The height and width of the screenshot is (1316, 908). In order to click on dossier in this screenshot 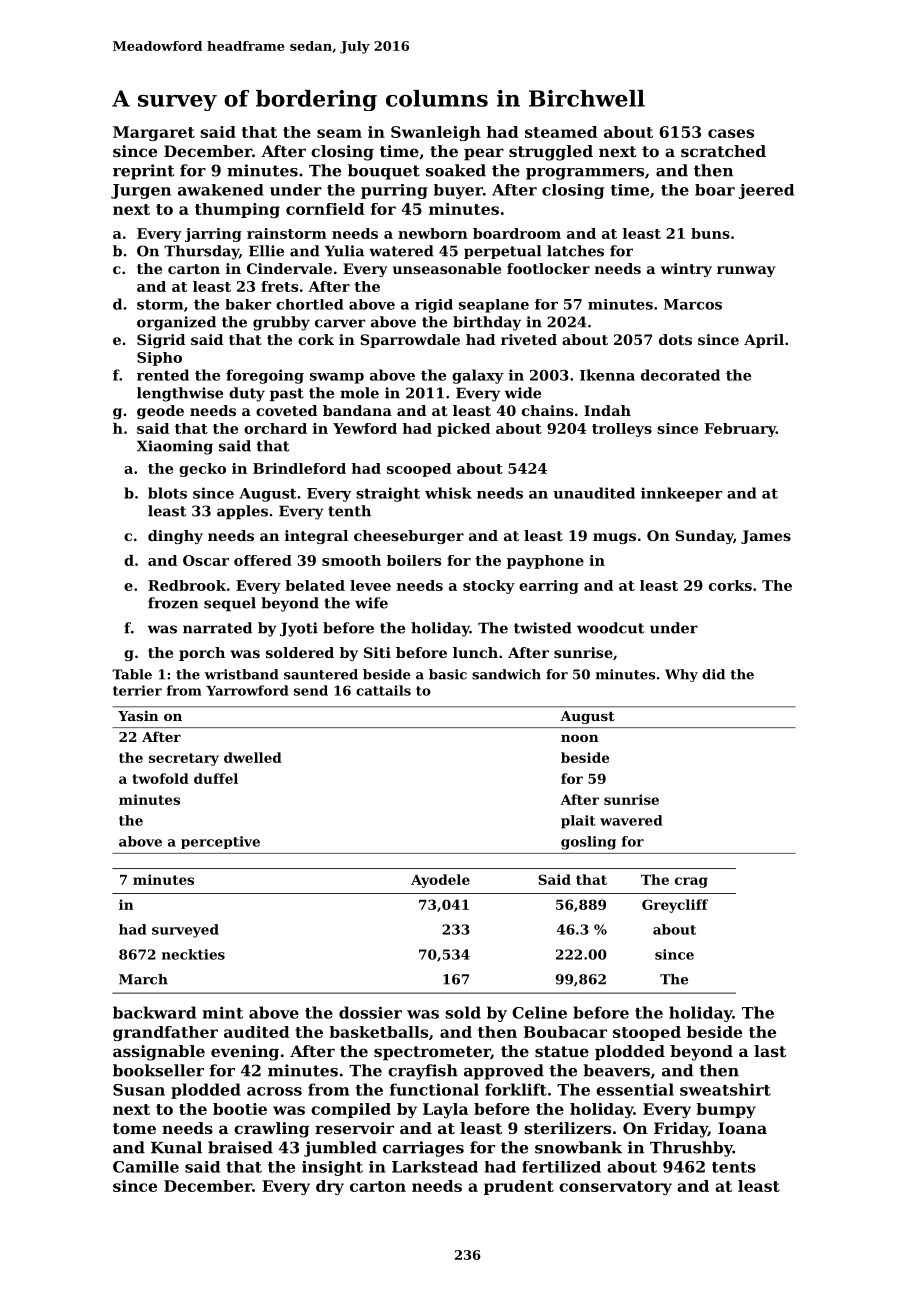, I will do `click(370, 1012)`.
